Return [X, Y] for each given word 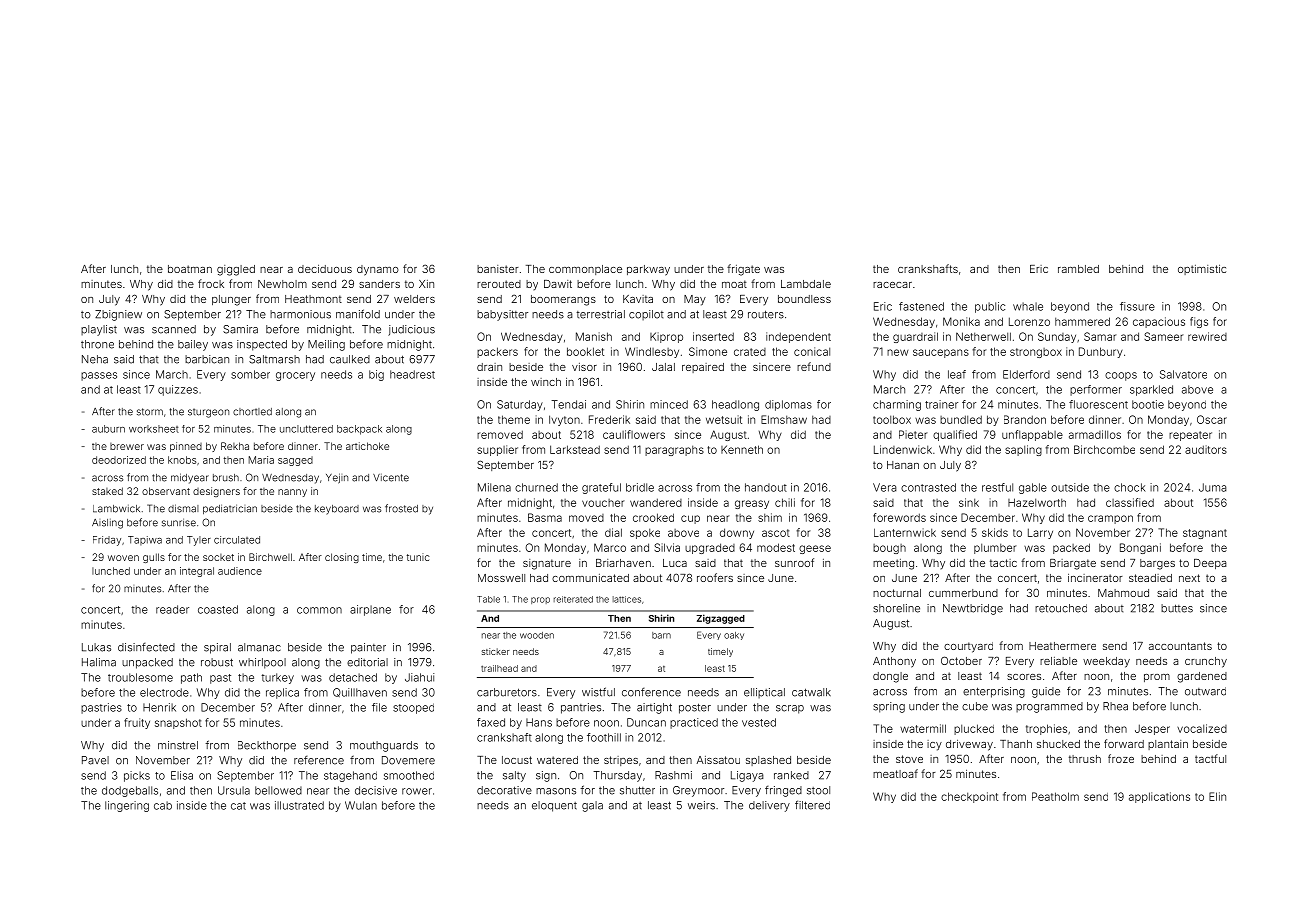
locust [517, 760]
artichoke [367, 446]
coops [1121, 376]
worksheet [154, 429]
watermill [923, 728]
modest [776, 547]
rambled [1078, 269]
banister [498, 269]
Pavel [95, 760]
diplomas [788, 405]
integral [197, 572]
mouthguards [384, 746]
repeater [1190, 436]
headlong [735, 405]
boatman [190, 269]
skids [995, 532]
